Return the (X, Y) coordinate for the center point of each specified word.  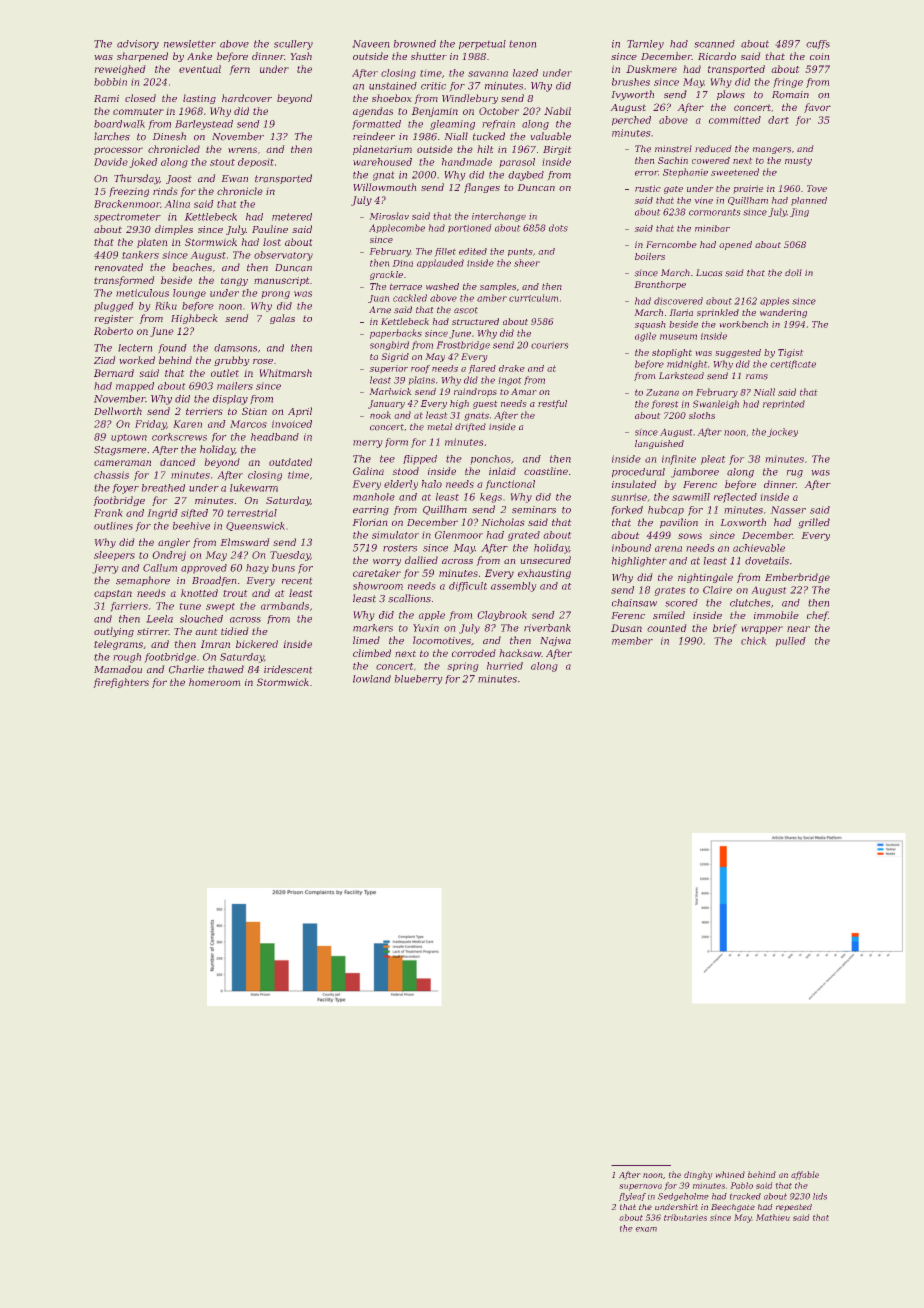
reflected (735, 498)
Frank (108, 513)
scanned (714, 44)
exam (646, 1229)
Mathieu (773, 1217)
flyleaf (632, 1197)
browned (415, 44)
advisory (138, 45)
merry (367, 444)
